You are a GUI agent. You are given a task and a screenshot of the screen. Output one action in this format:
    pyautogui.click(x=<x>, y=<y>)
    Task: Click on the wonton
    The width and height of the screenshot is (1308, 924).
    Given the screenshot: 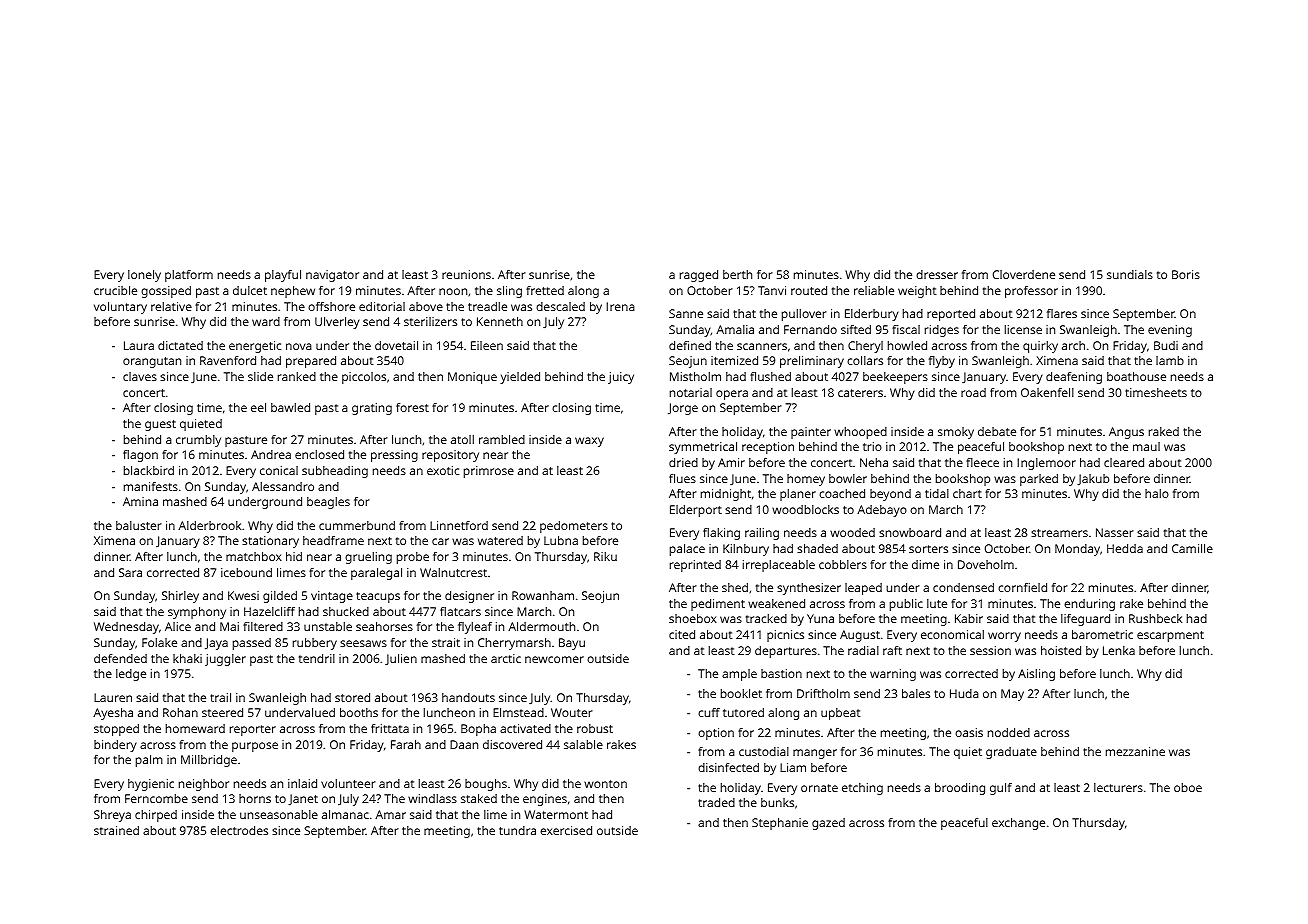 What is the action you would take?
    pyautogui.click(x=605, y=784)
